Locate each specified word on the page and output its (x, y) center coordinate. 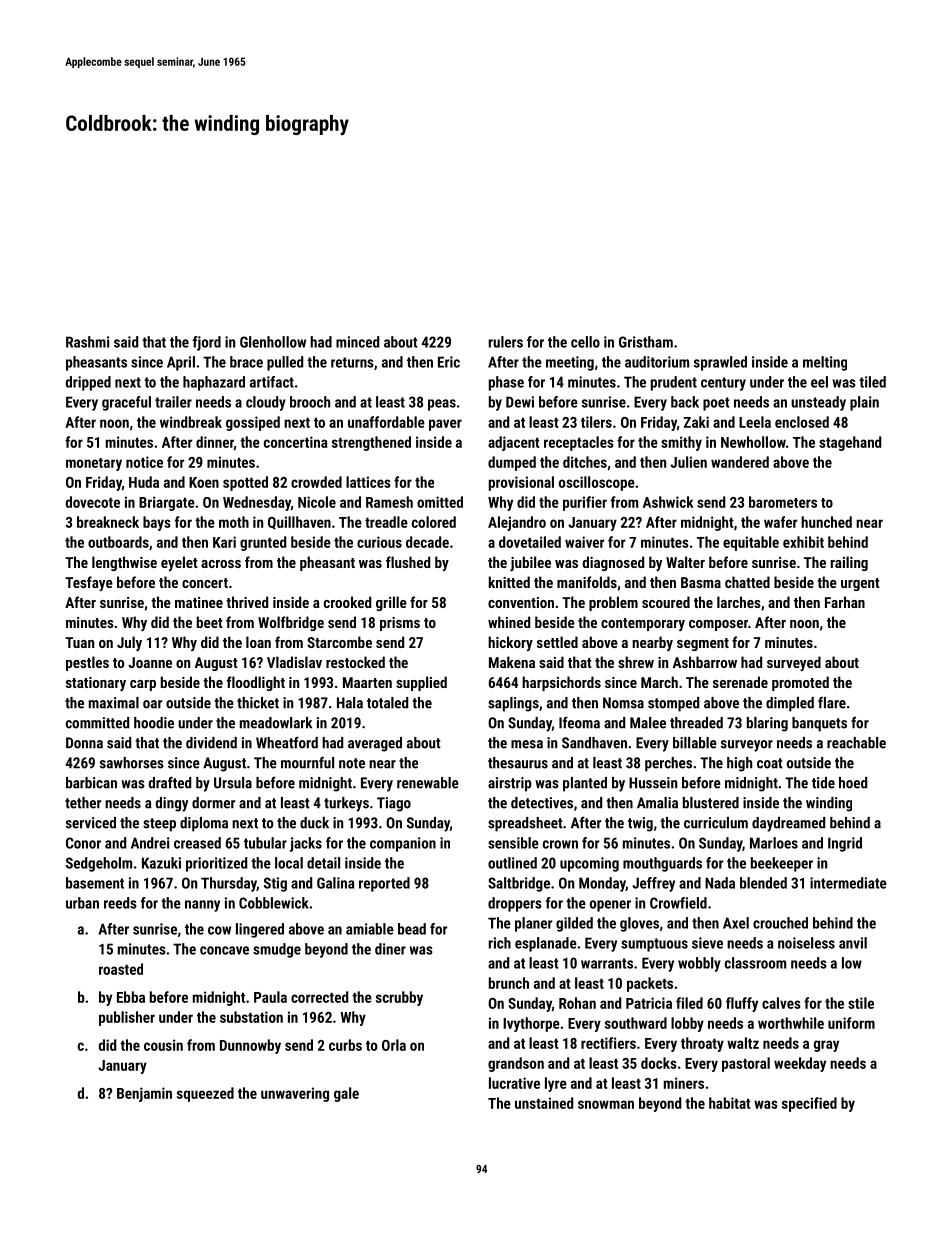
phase (506, 383)
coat (770, 763)
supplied (421, 683)
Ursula (233, 783)
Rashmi (87, 342)
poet (716, 404)
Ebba (131, 997)
